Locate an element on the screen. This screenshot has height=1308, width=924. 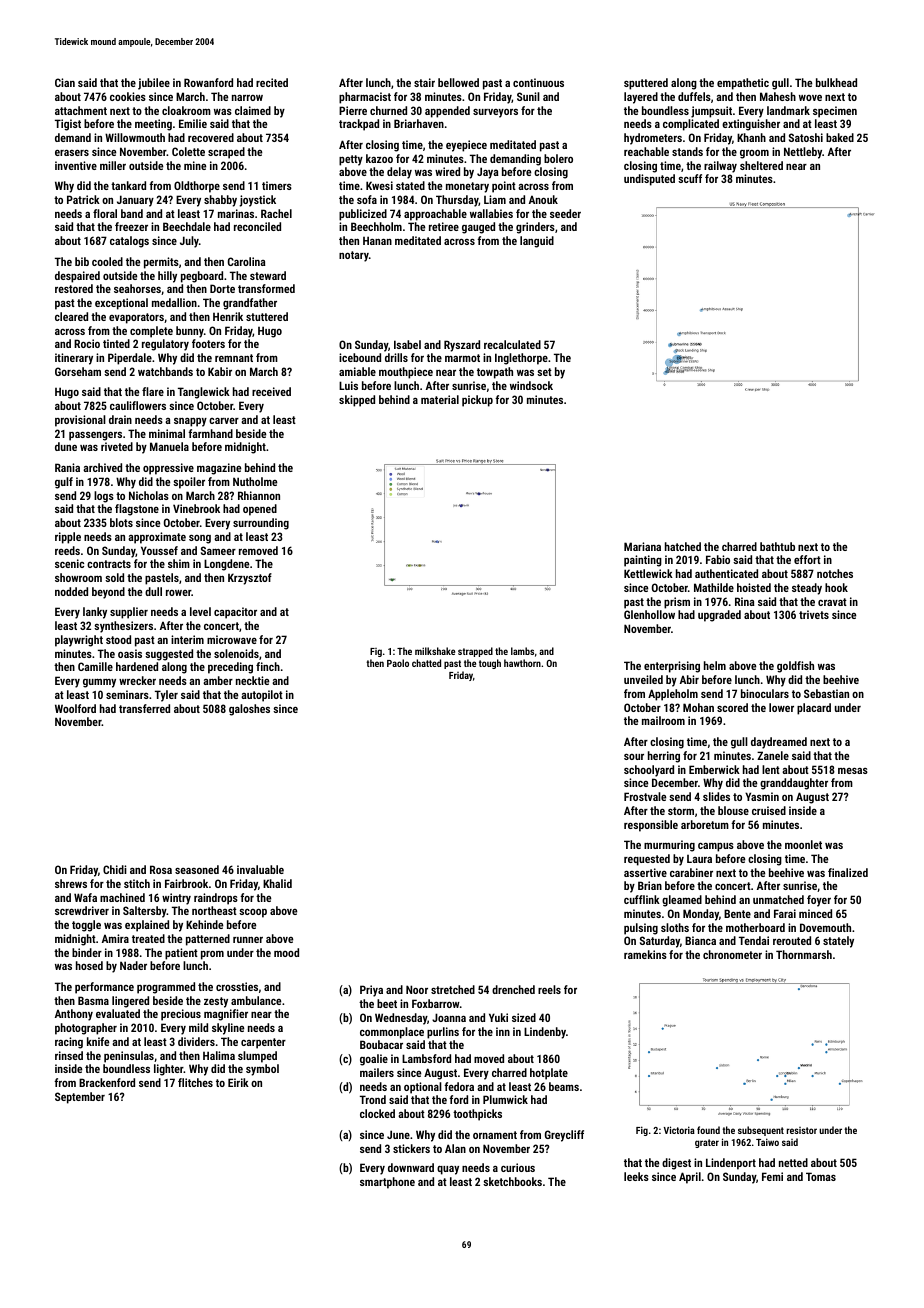
flitches is located at coordinates (195, 1082).
